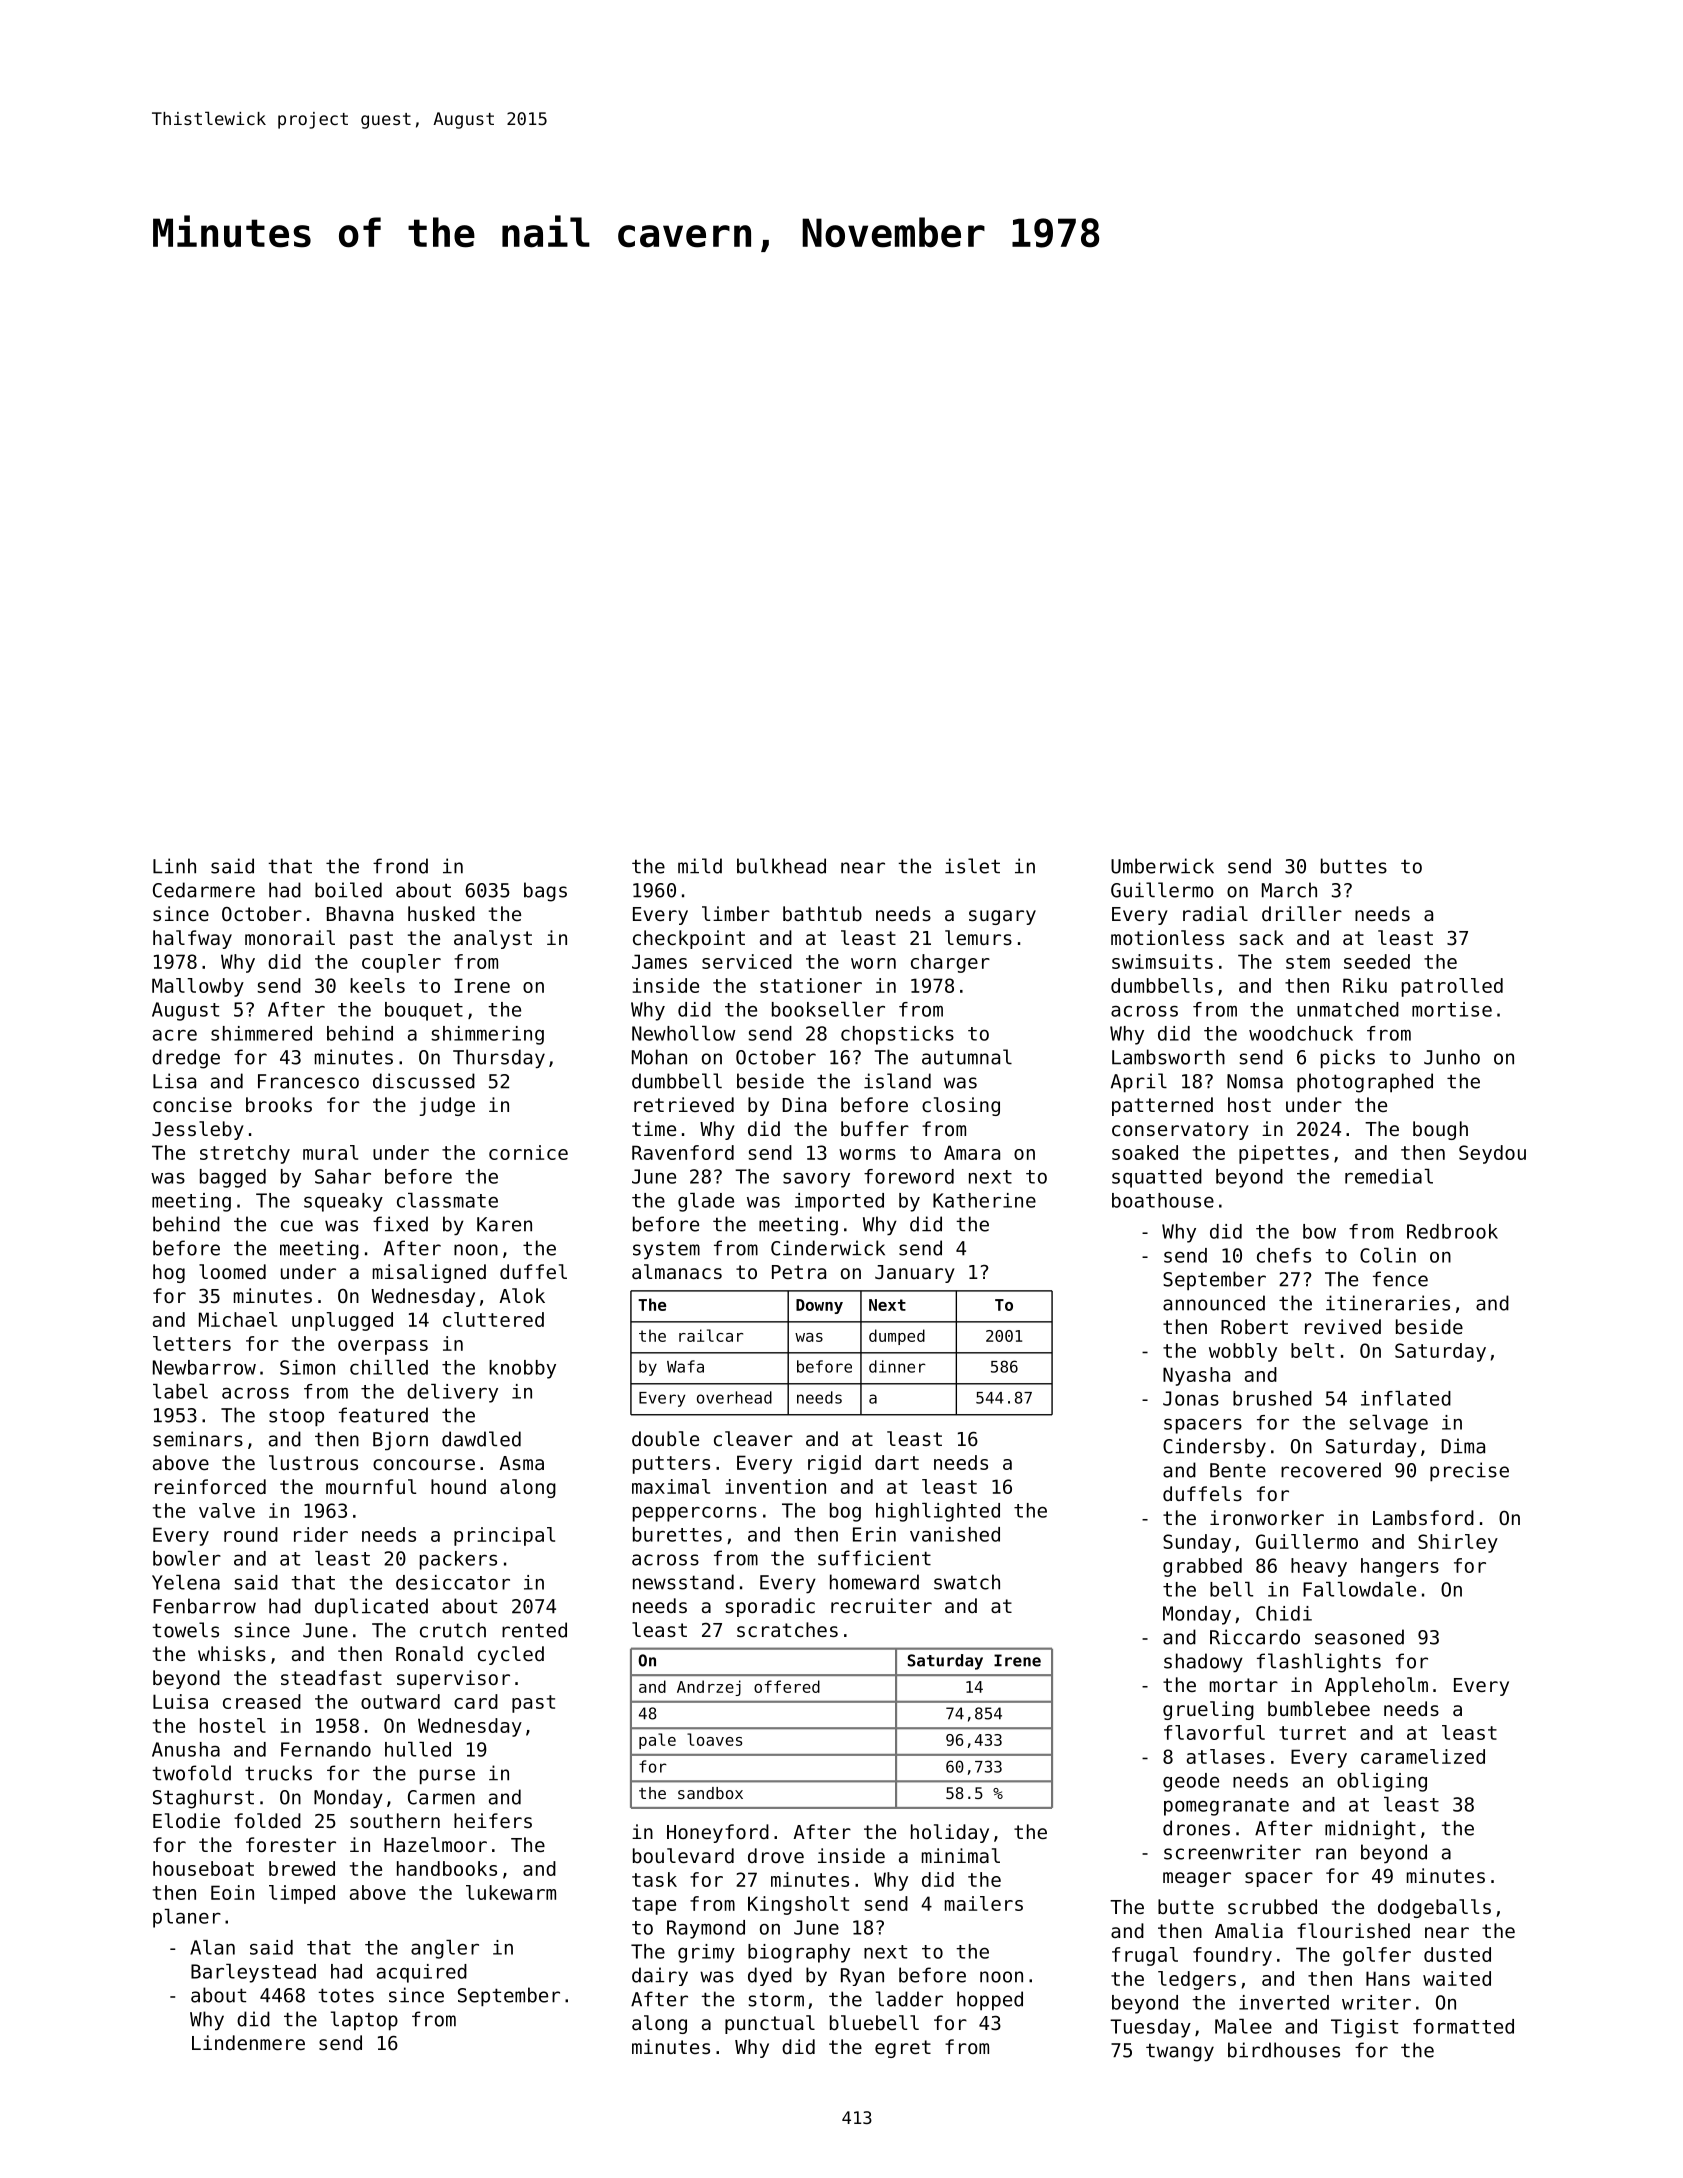 Image resolution: width=1683 pixels, height=2178 pixels. What do you see at coordinates (938, 1512) in the page?
I see `highlighted` at bounding box center [938, 1512].
